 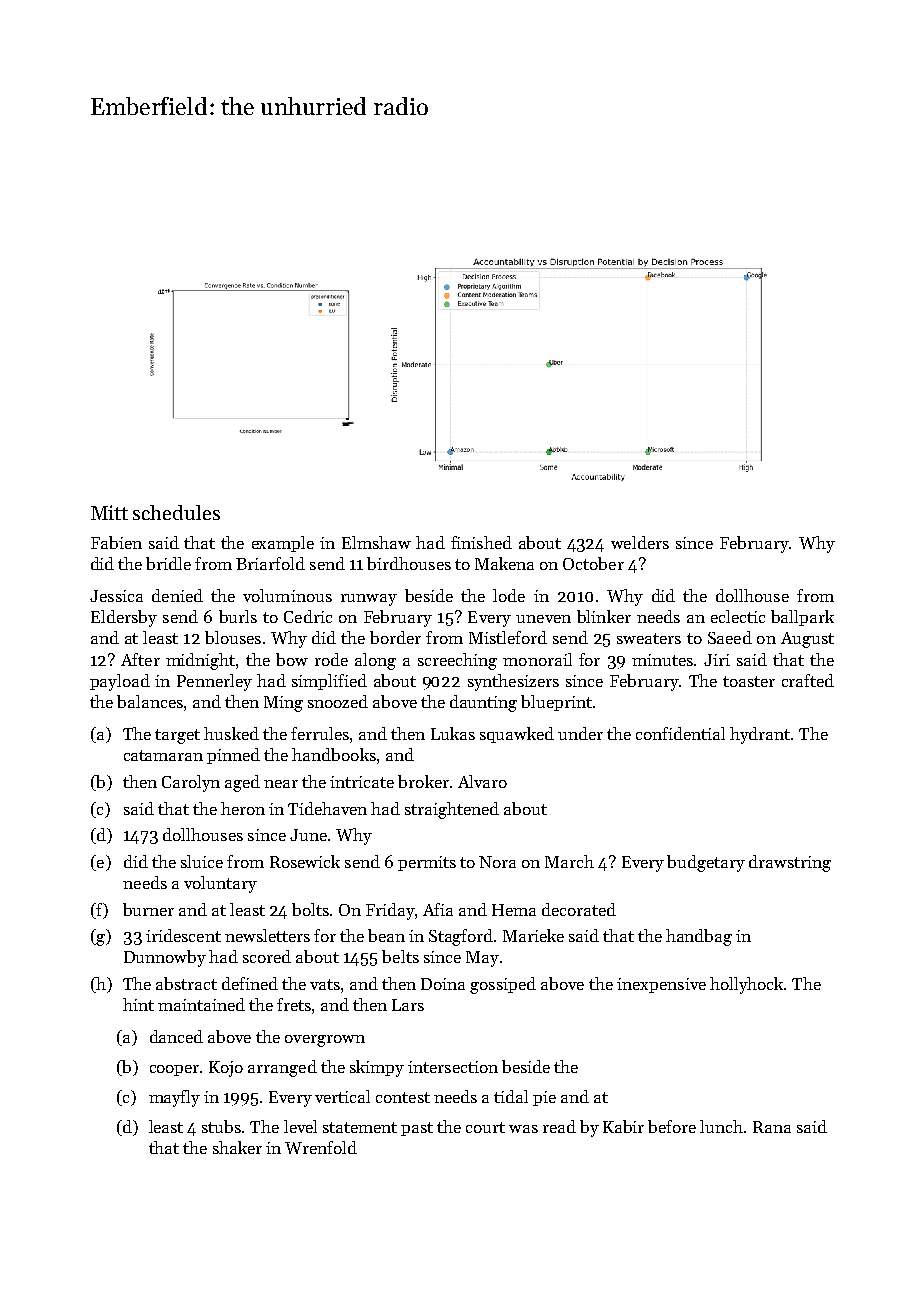 What do you see at coordinates (116, 596) in the screenshot?
I see `Jessica` at bounding box center [116, 596].
